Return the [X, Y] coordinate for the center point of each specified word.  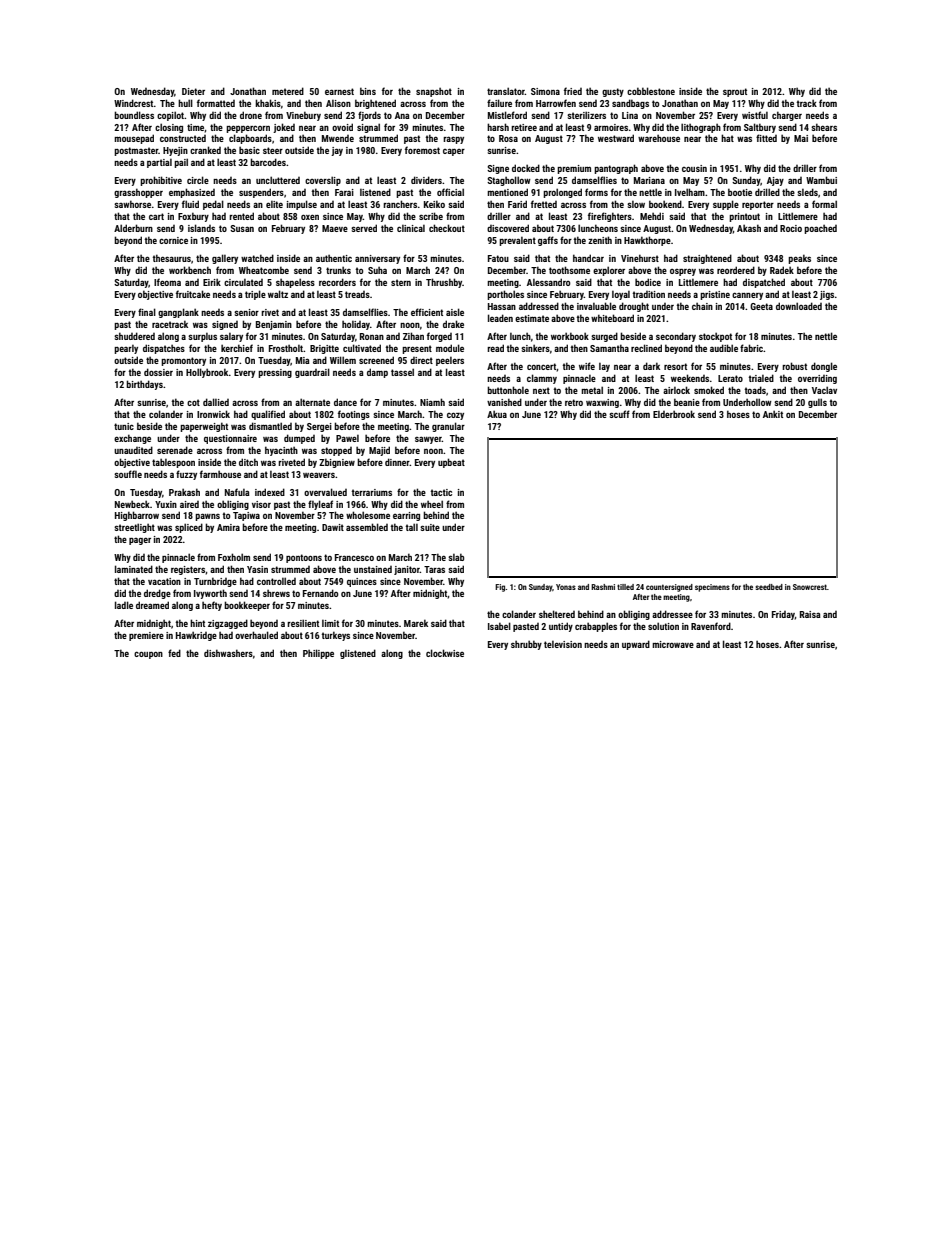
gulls [817, 403]
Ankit [773, 414]
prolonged [562, 193]
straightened [707, 259]
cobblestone [651, 91]
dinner [397, 462]
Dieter [193, 91]
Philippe [318, 654]
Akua [497, 414]
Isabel [499, 626]
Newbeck [132, 504]
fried [573, 91]
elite [274, 204]
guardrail [312, 373]
